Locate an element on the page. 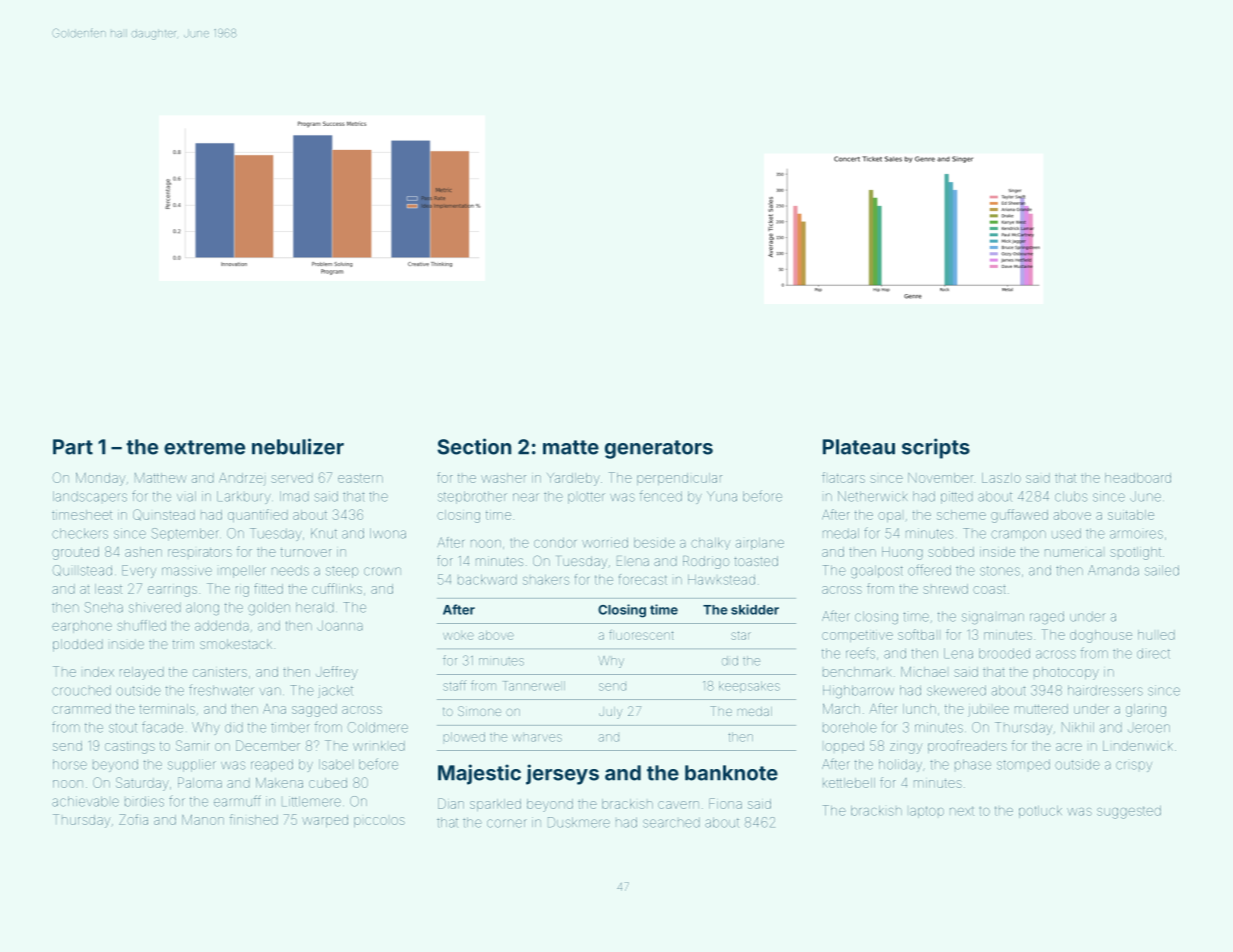 The image size is (1233, 952). jerseys is located at coordinates (562, 774).
